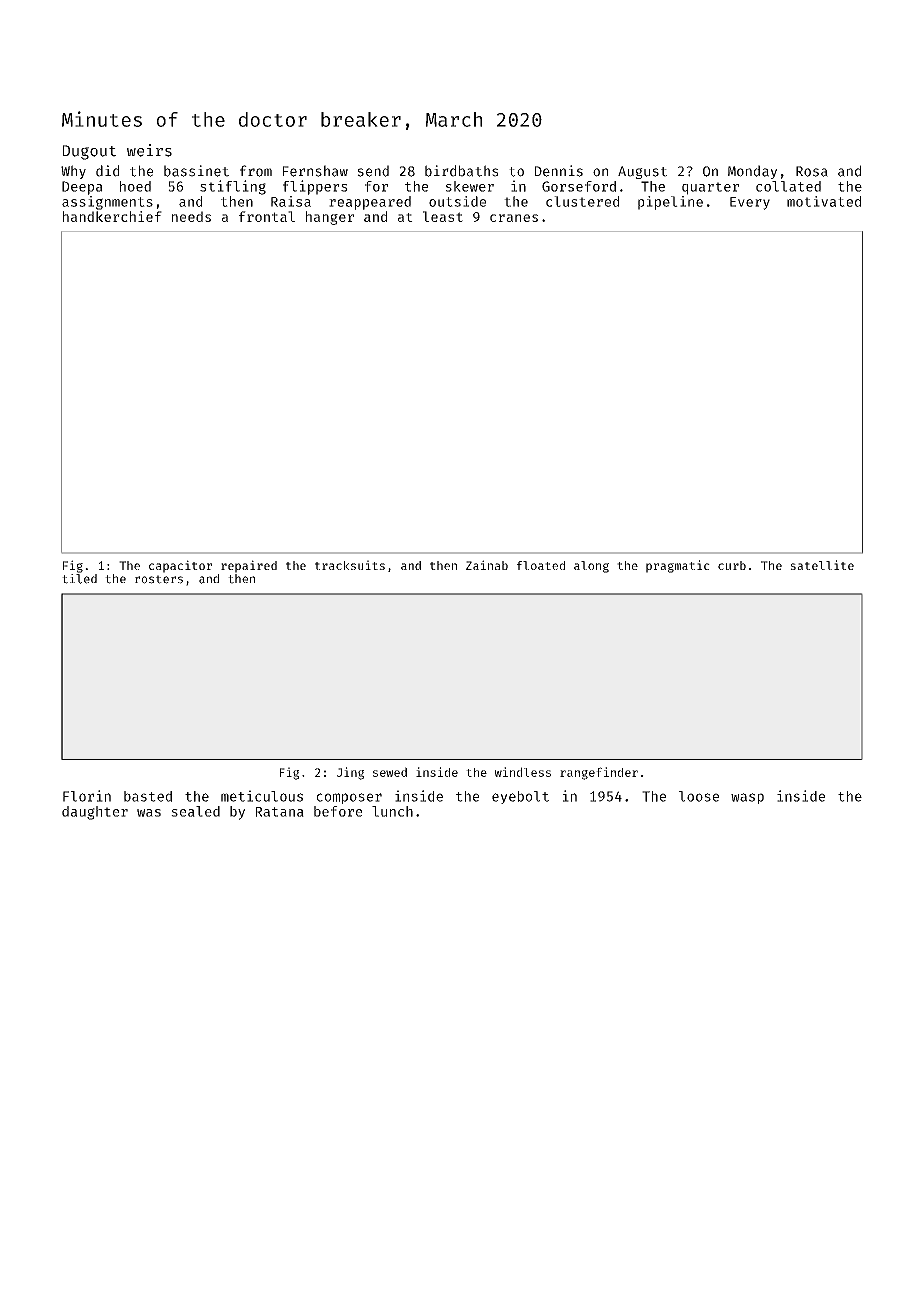 Image resolution: width=924 pixels, height=1308 pixels. What do you see at coordinates (87, 796) in the screenshot?
I see `Florin` at bounding box center [87, 796].
